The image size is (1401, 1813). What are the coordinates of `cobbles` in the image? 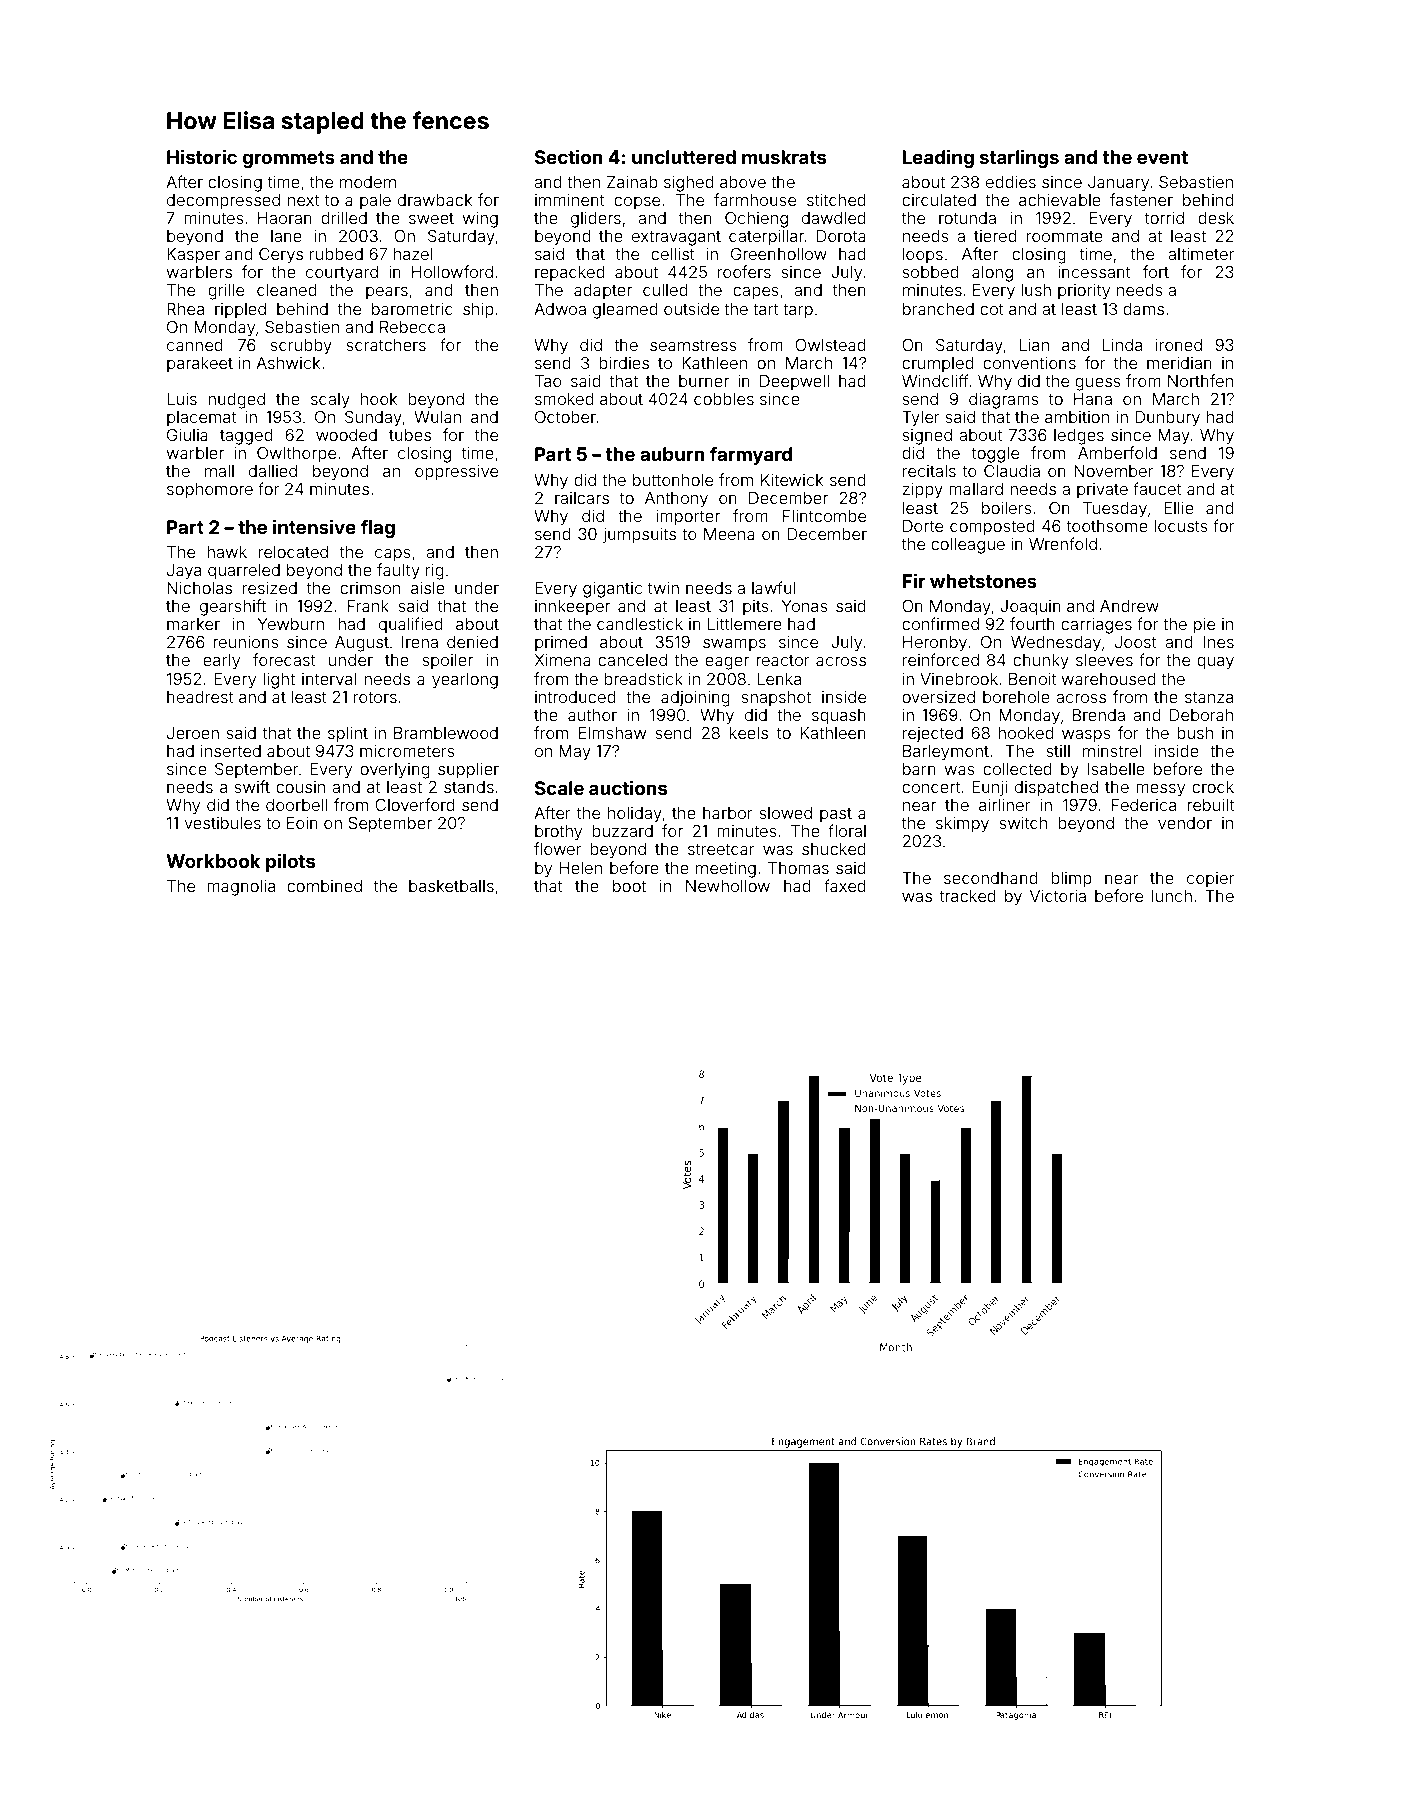 It's located at (724, 399).
